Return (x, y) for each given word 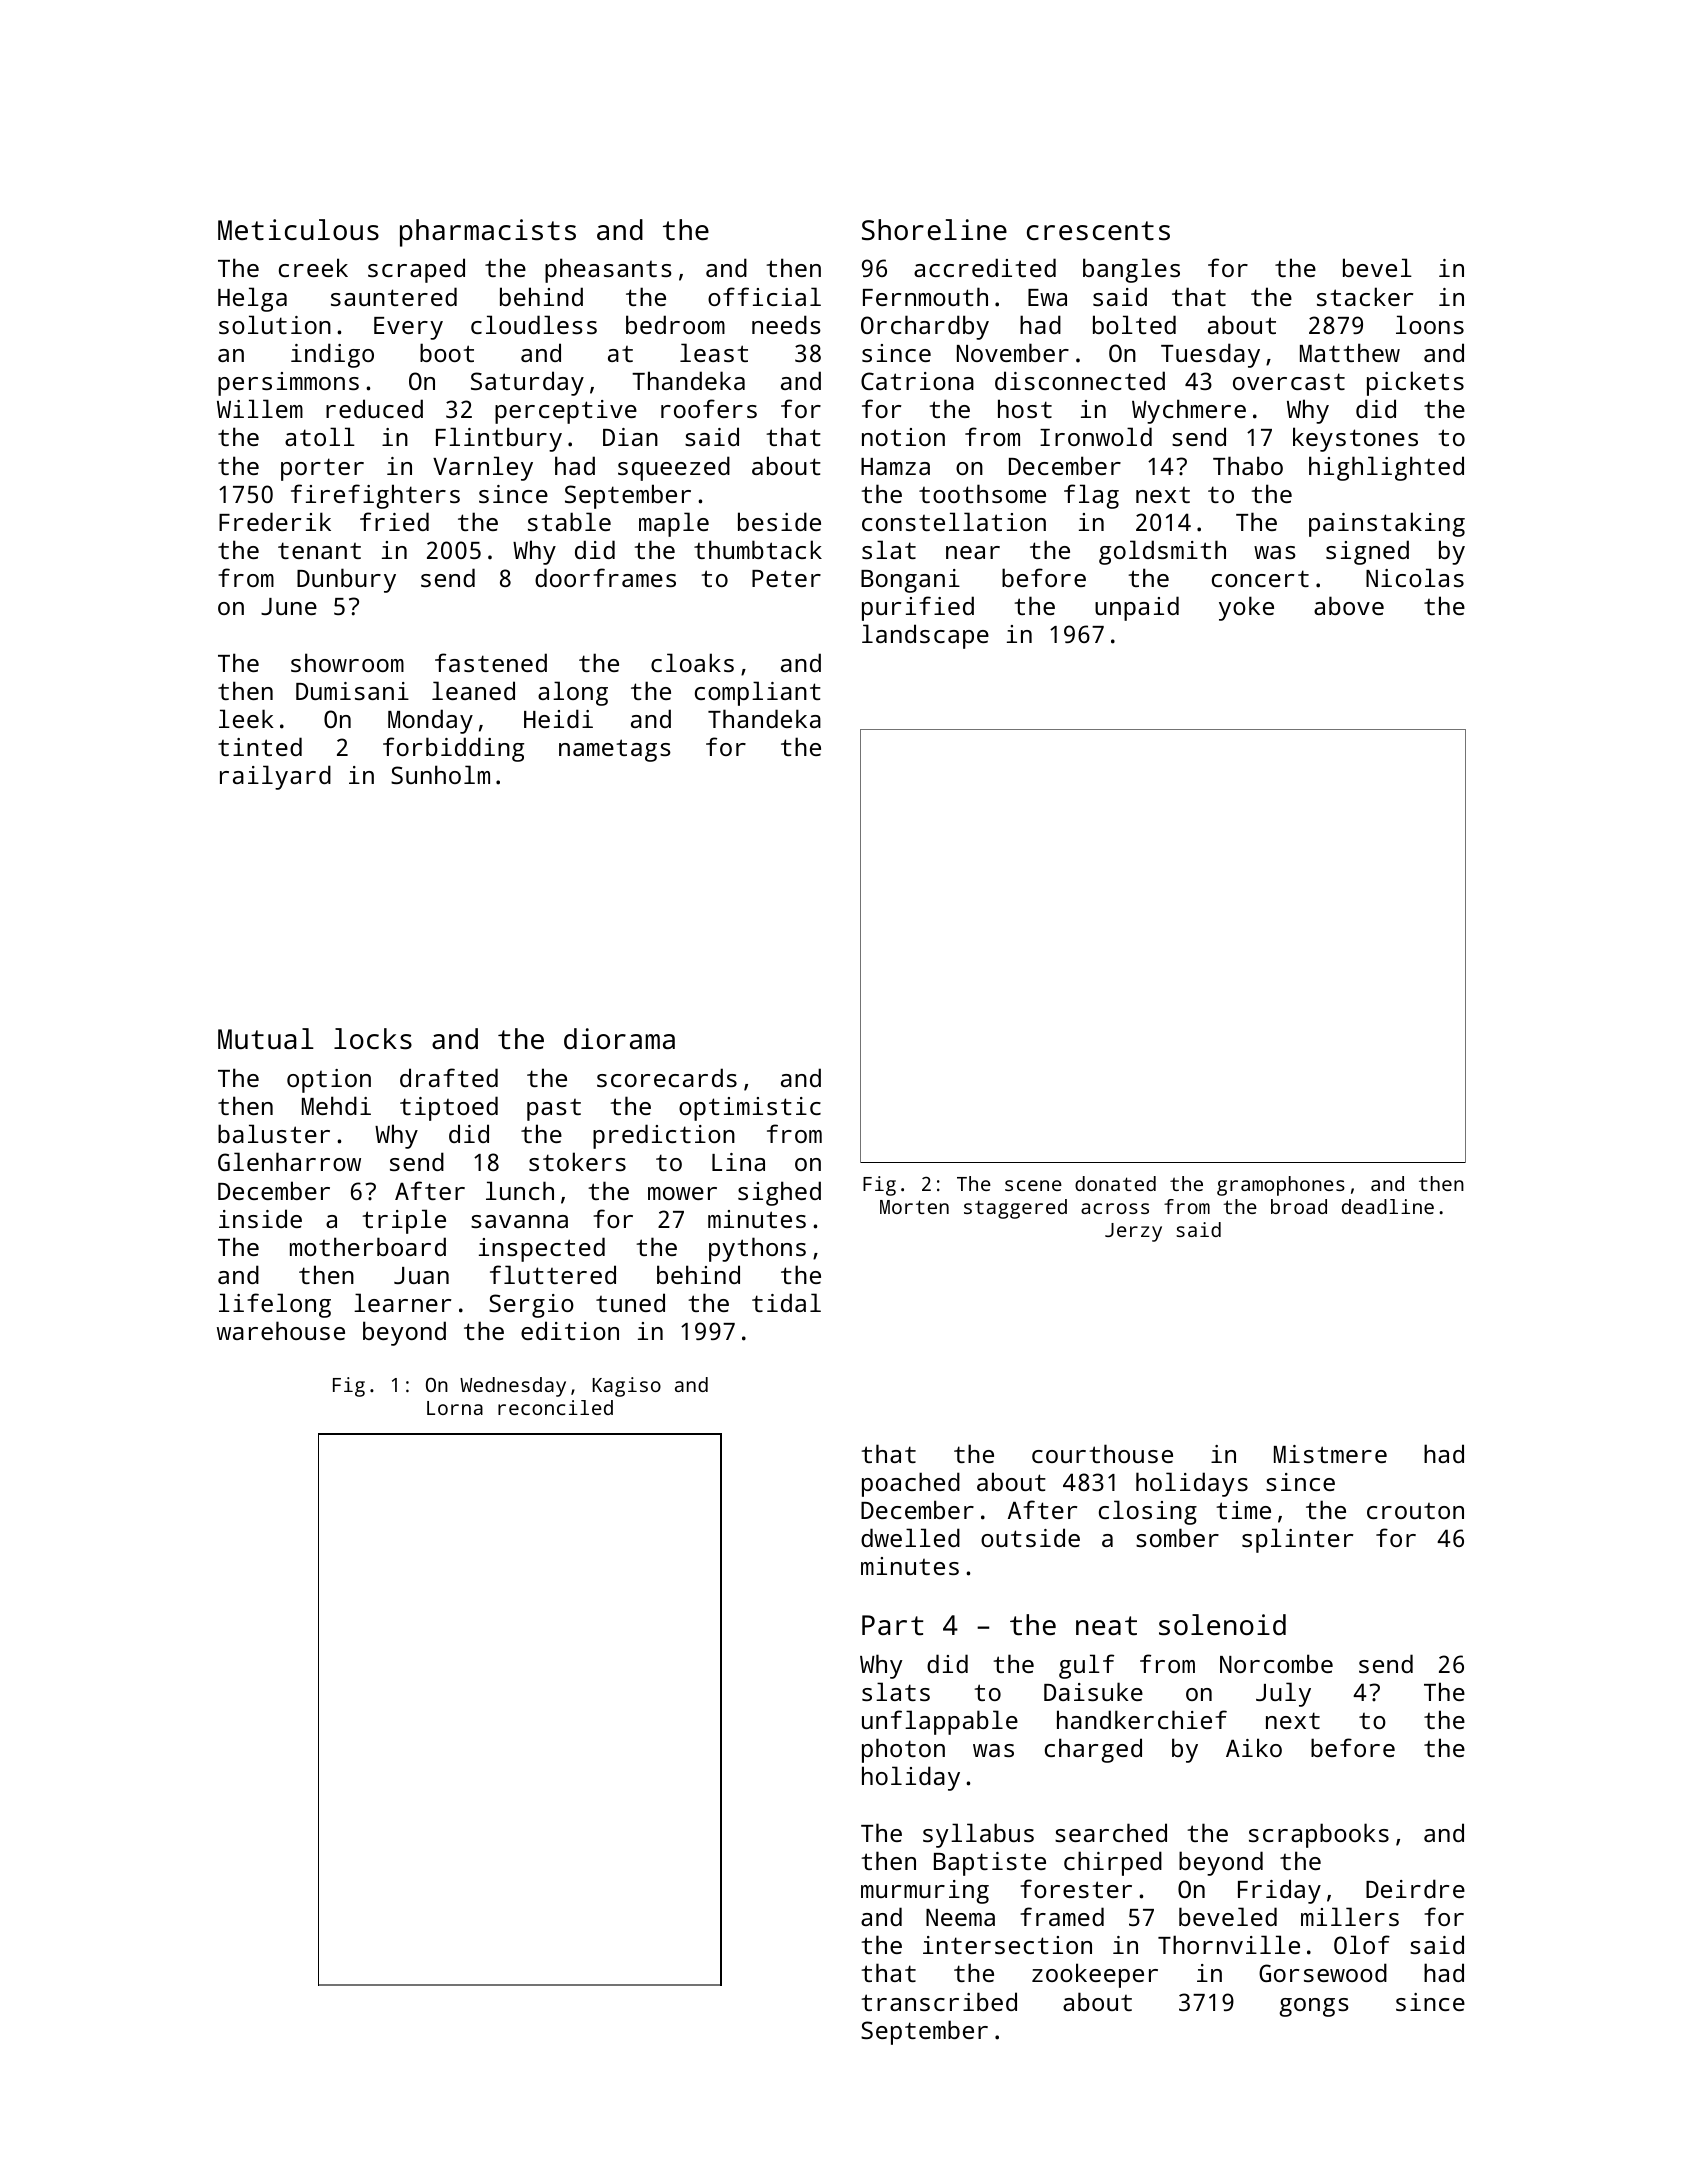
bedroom (675, 324)
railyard (275, 777)
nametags (615, 750)
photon (903, 1750)
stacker (1365, 296)
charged (1093, 1750)
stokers (577, 1161)
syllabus (978, 1835)
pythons (757, 1249)
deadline (1388, 1206)
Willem (260, 408)
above (1349, 605)
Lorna (455, 1408)
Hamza (895, 466)
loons (1430, 324)
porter (322, 469)
